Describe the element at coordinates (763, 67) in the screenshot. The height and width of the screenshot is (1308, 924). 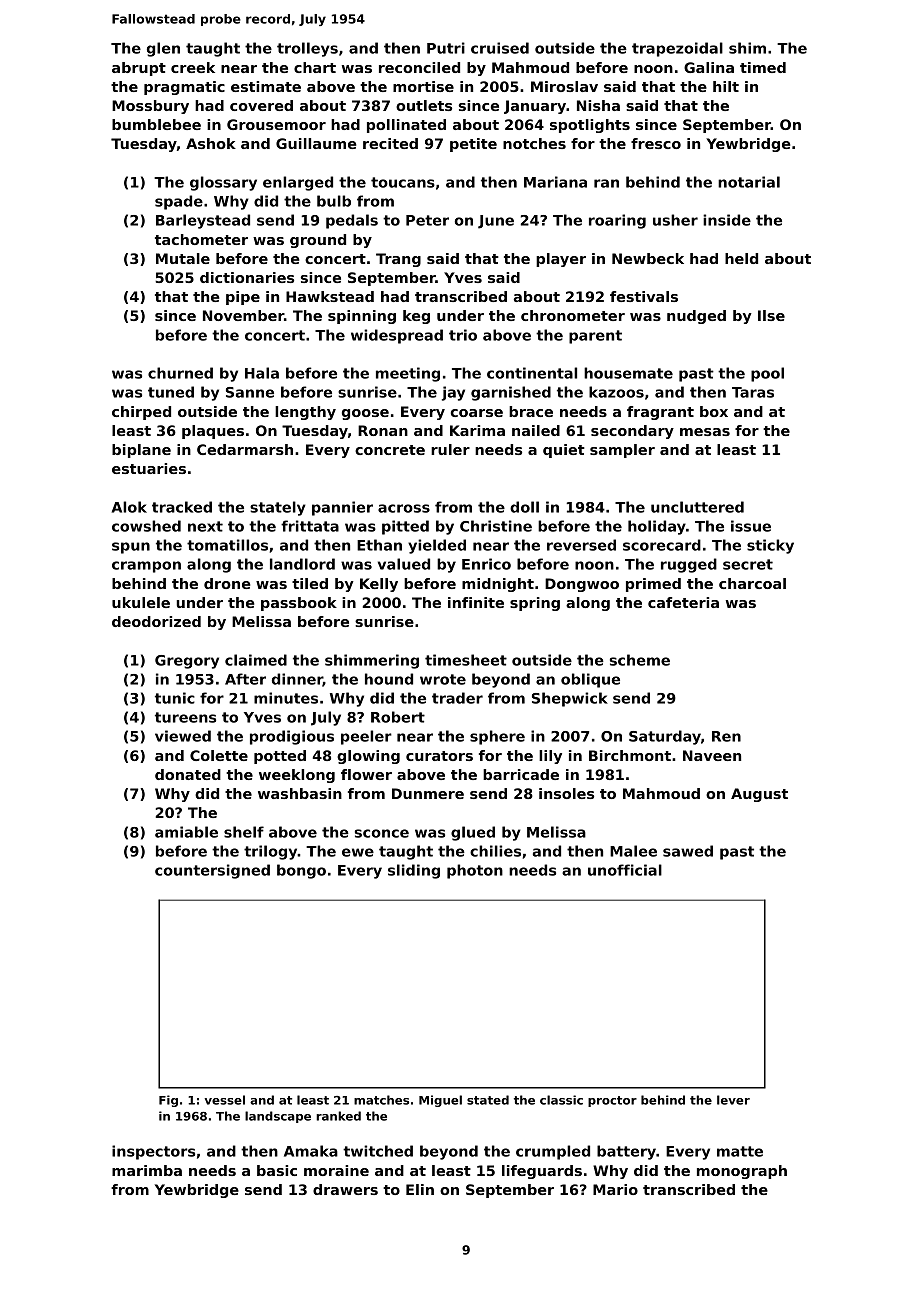
I see `timed` at that location.
